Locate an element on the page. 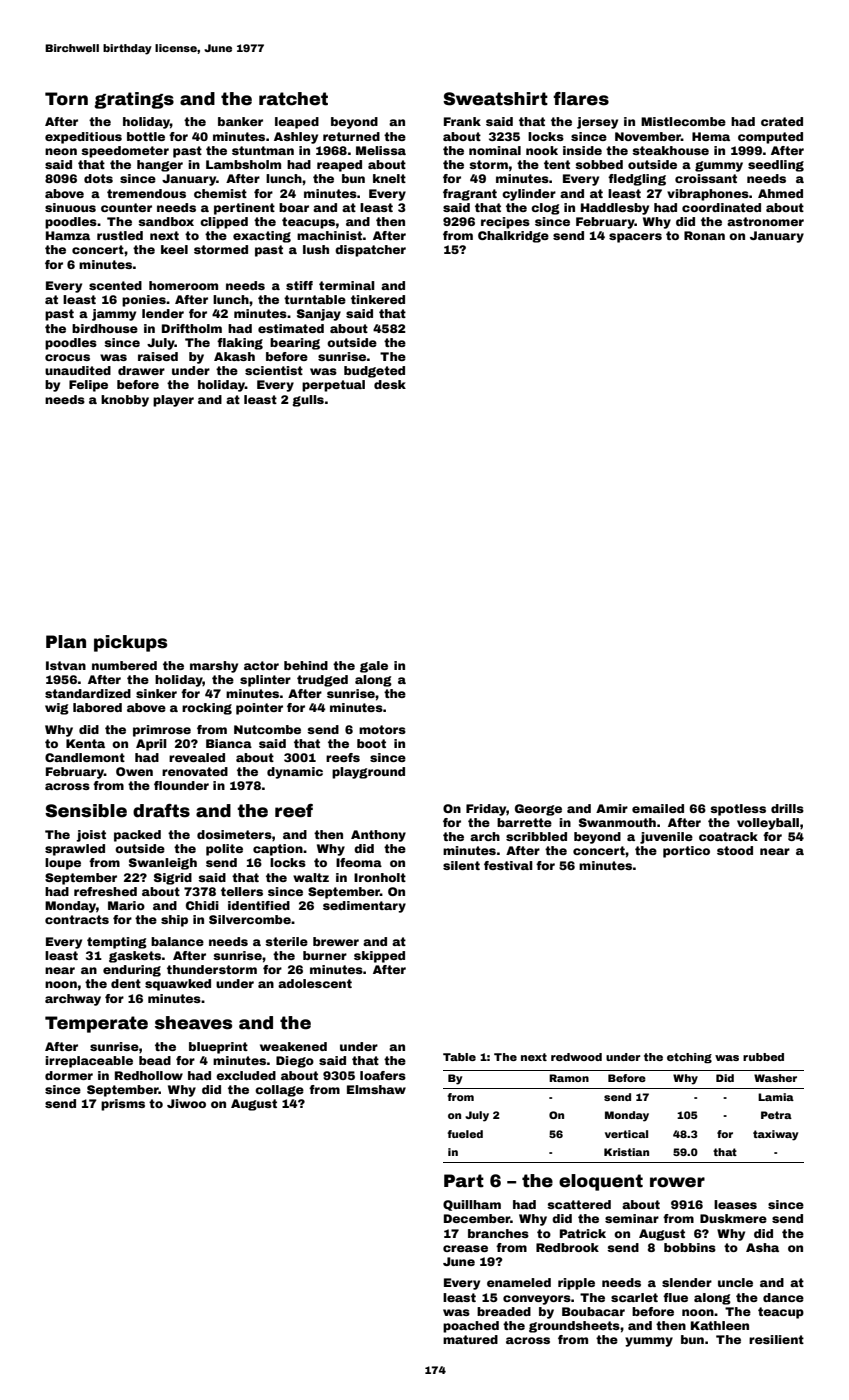 This image has width=849, height=1400. skipped is located at coordinates (379, 957).
